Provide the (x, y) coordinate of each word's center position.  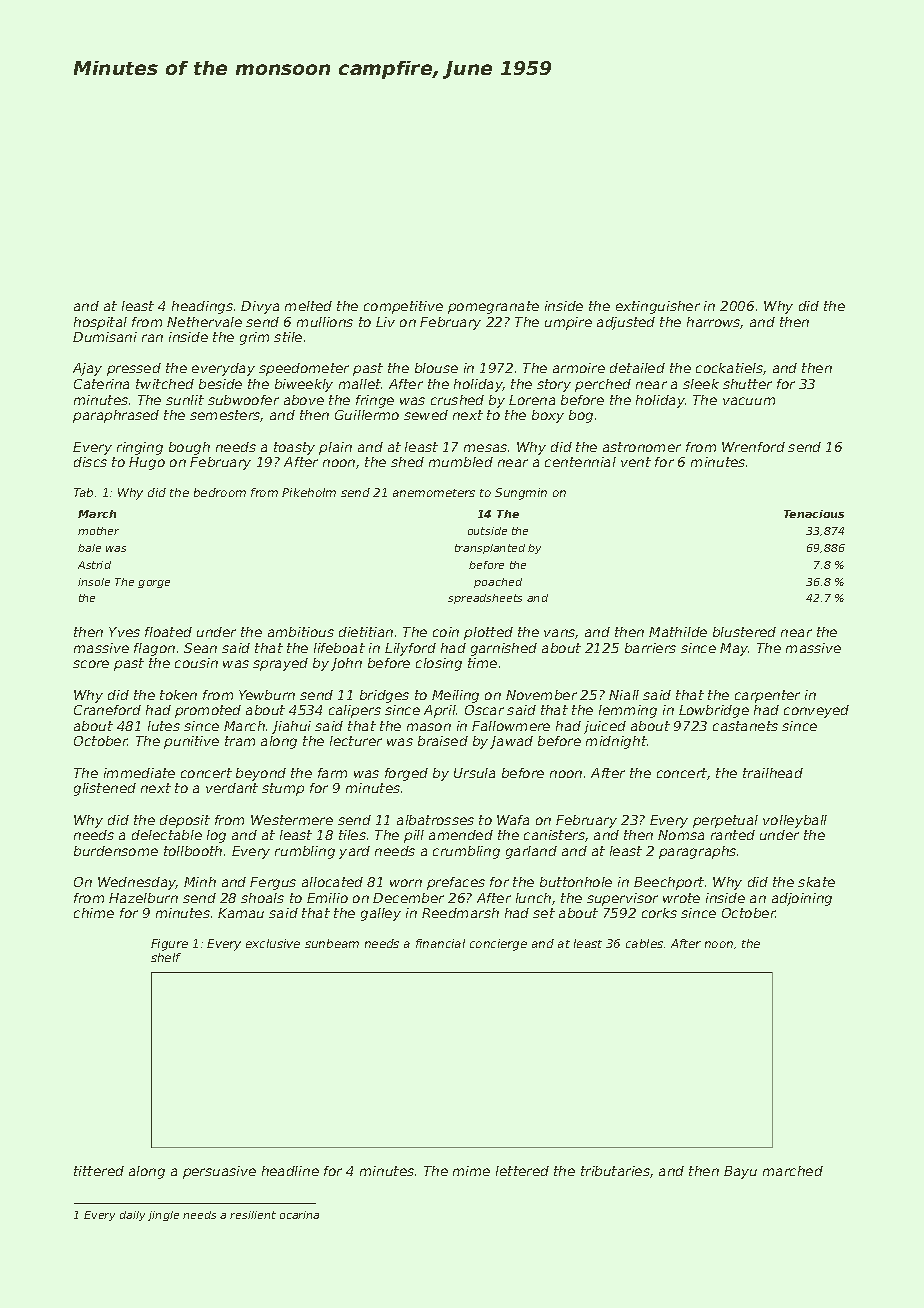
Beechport (669, 883)
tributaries (615, 1171)
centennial (580, 462)
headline (290, 1171)
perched (603, 385)
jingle (163, 1216)
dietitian (366, 632)
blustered (744, 632)
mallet (360, 384)
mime (471, 1171)
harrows (714, 323)
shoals (262, 898)
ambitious (301, 632)
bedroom (220, 492)
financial (440, 943)
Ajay (87, 369)
